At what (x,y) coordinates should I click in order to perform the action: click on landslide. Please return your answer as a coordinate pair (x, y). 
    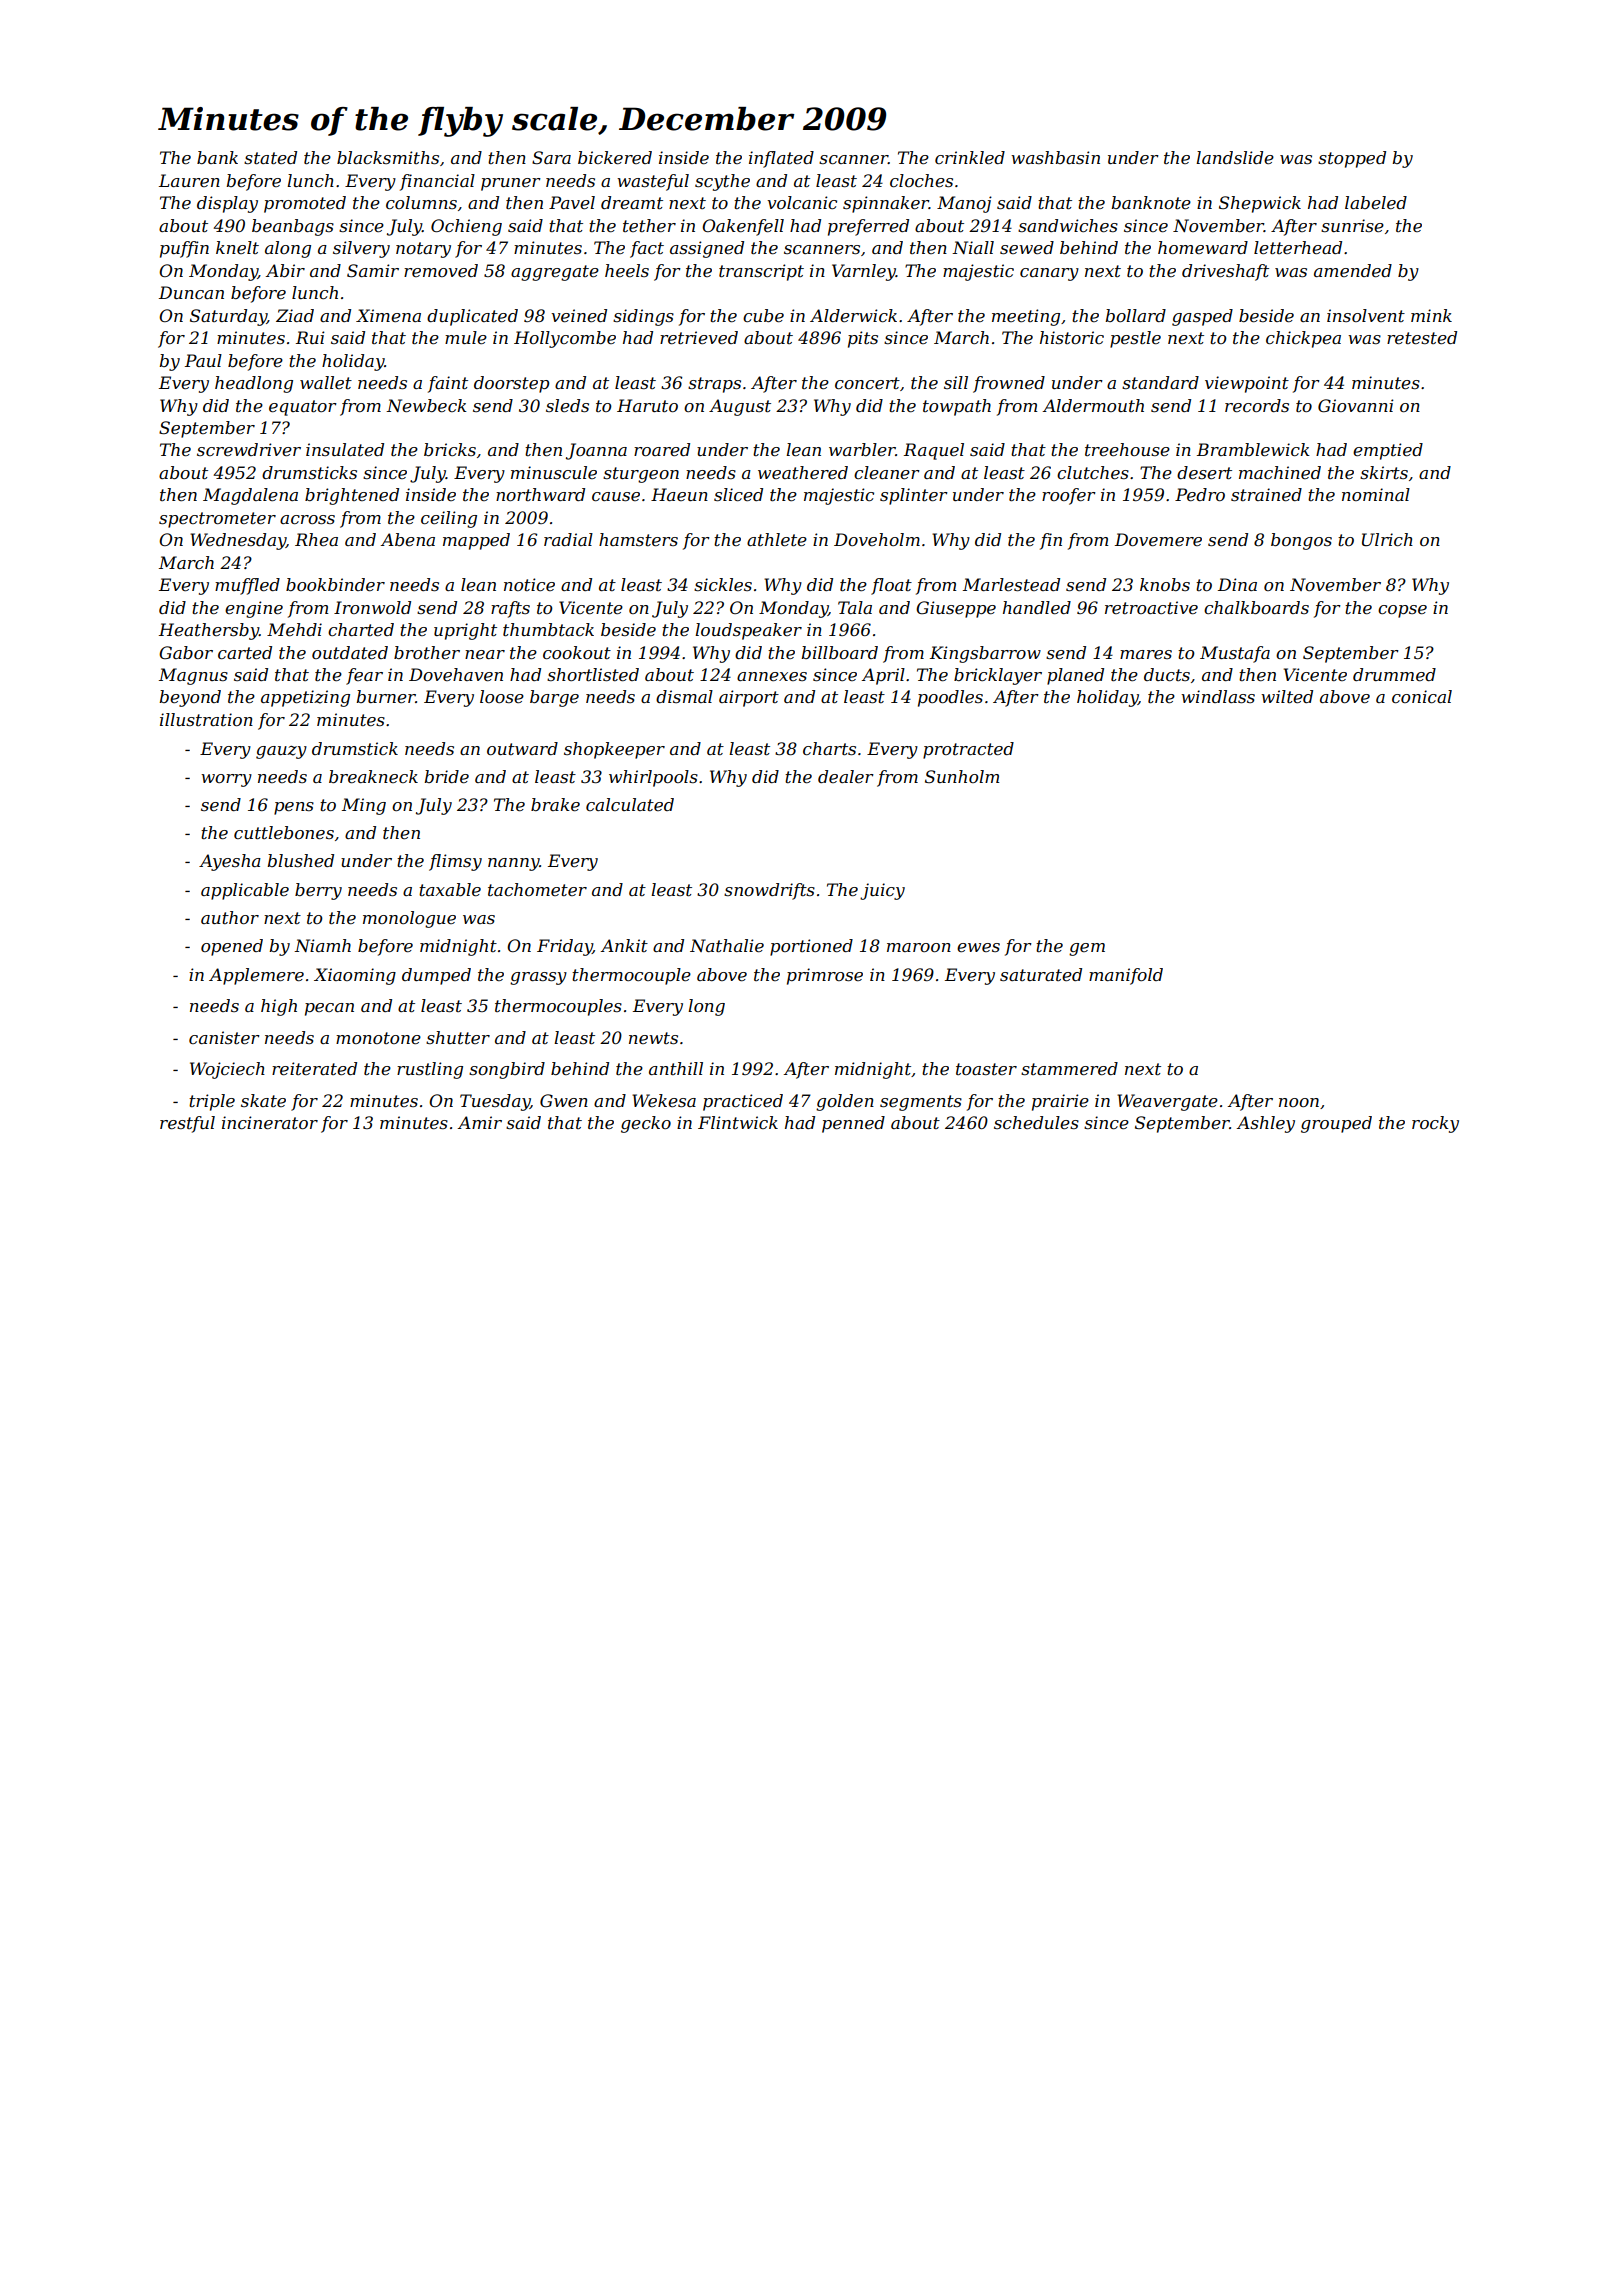
    Looking at the image, I should click on (1235, 157).
